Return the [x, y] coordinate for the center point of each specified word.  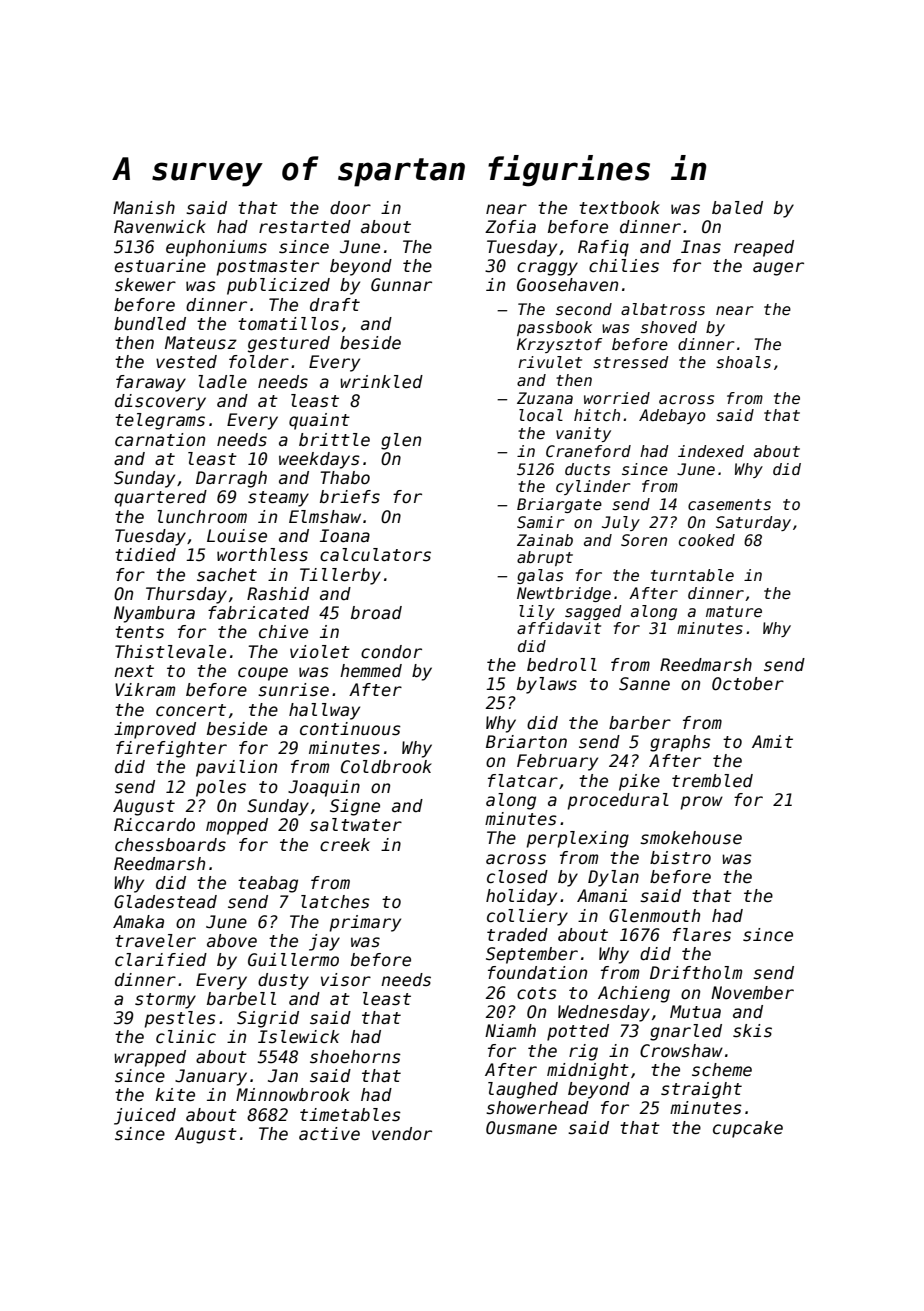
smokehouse [691, 838]
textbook [619, 208]
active [329, 1134]
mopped [237, 826]
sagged [593, 612]
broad [376, 613]
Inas [701, 247]
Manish [144, 208]
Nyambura [154, 614]
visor [346, 980]
